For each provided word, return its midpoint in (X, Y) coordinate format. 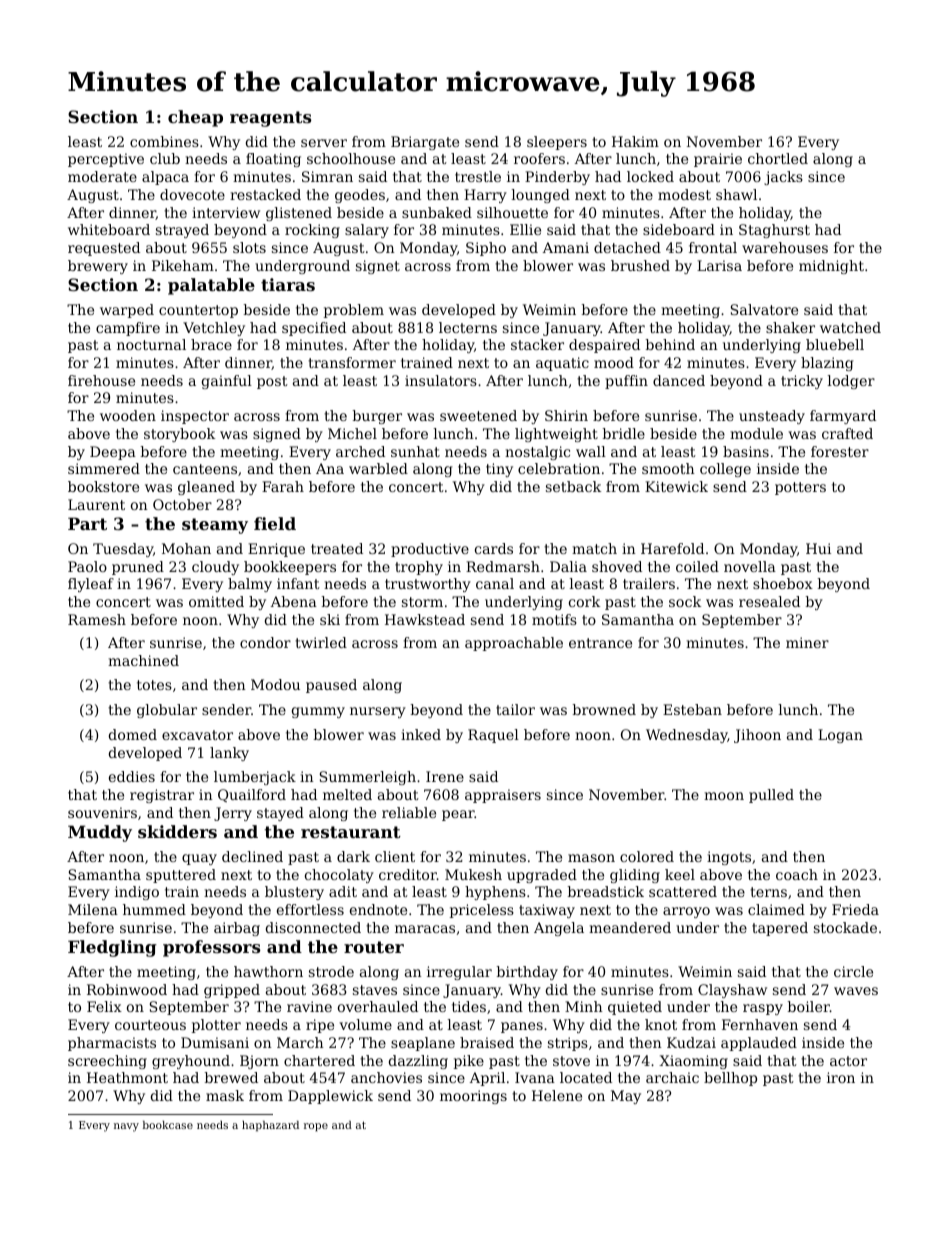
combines (164, 141)
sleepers (557, 143)
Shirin (566, 415)
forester (840, 451)
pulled (771, 796)
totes (154, 685)
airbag (237, 929)
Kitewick (676, 486)
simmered (104, 468)
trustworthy (428, 585)
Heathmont (127, 1077)
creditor (408, 874)
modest (684, 194)
